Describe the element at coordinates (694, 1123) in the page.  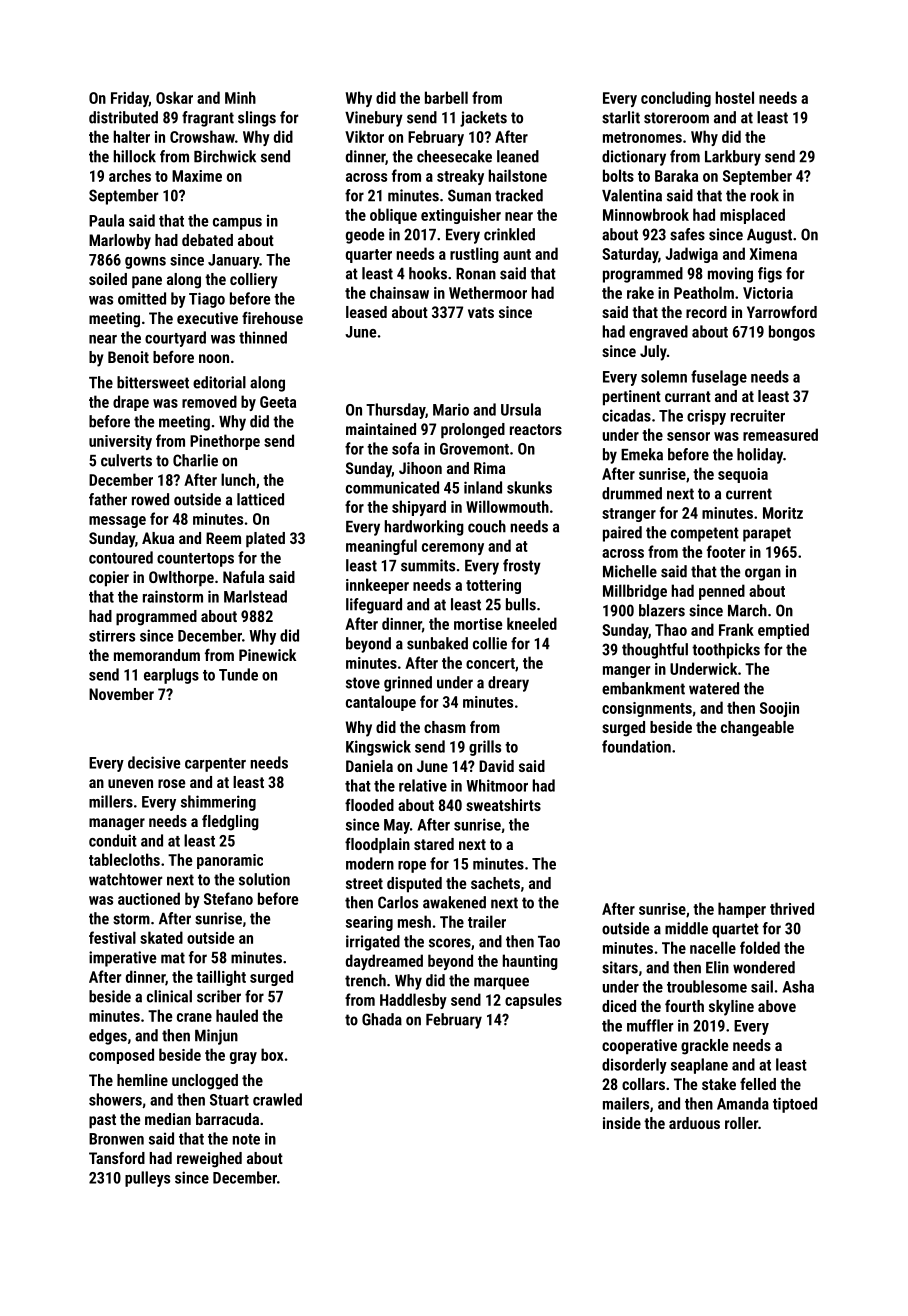
I see `arduous` at that location.
